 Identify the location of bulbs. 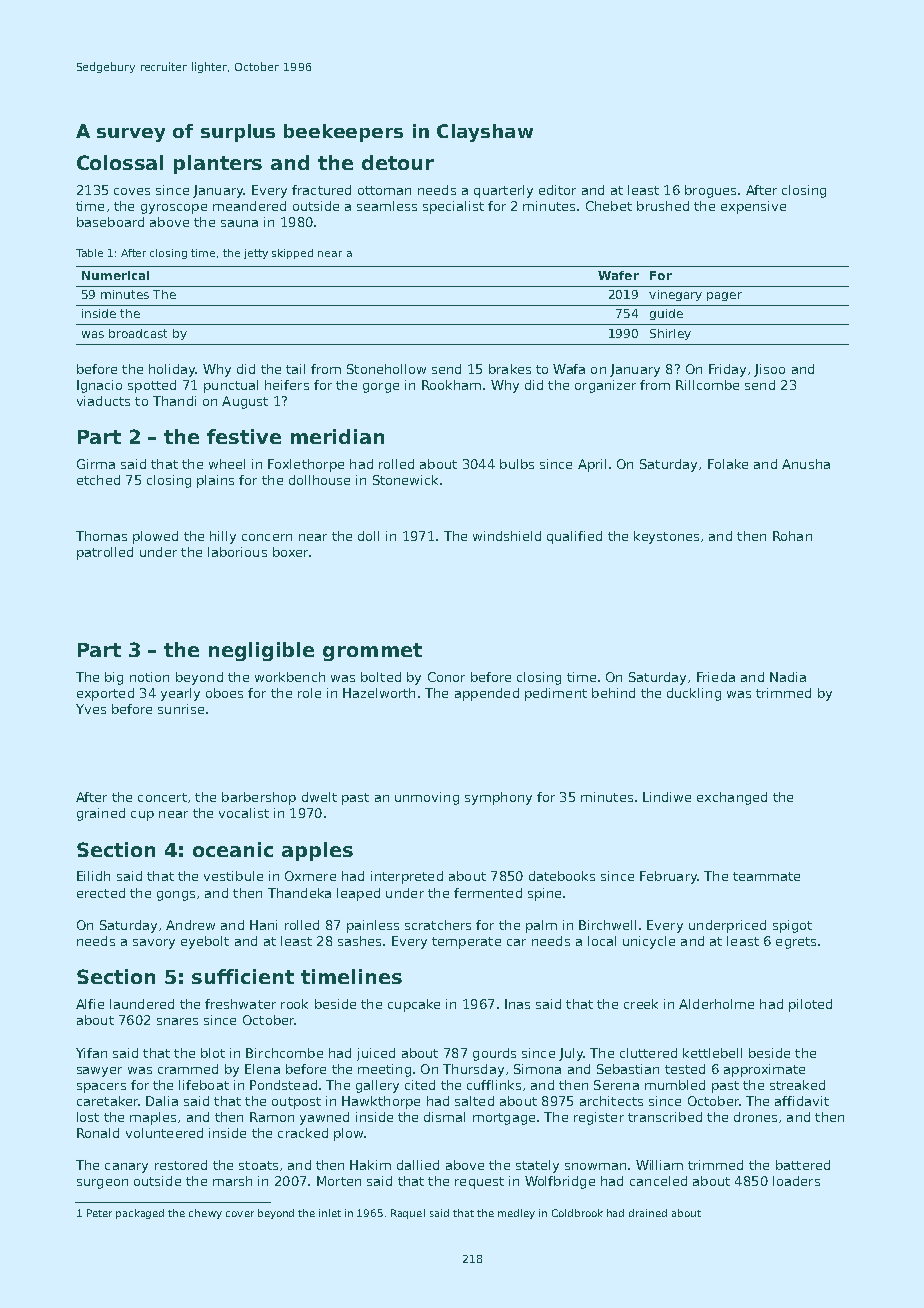
(517, 464).
